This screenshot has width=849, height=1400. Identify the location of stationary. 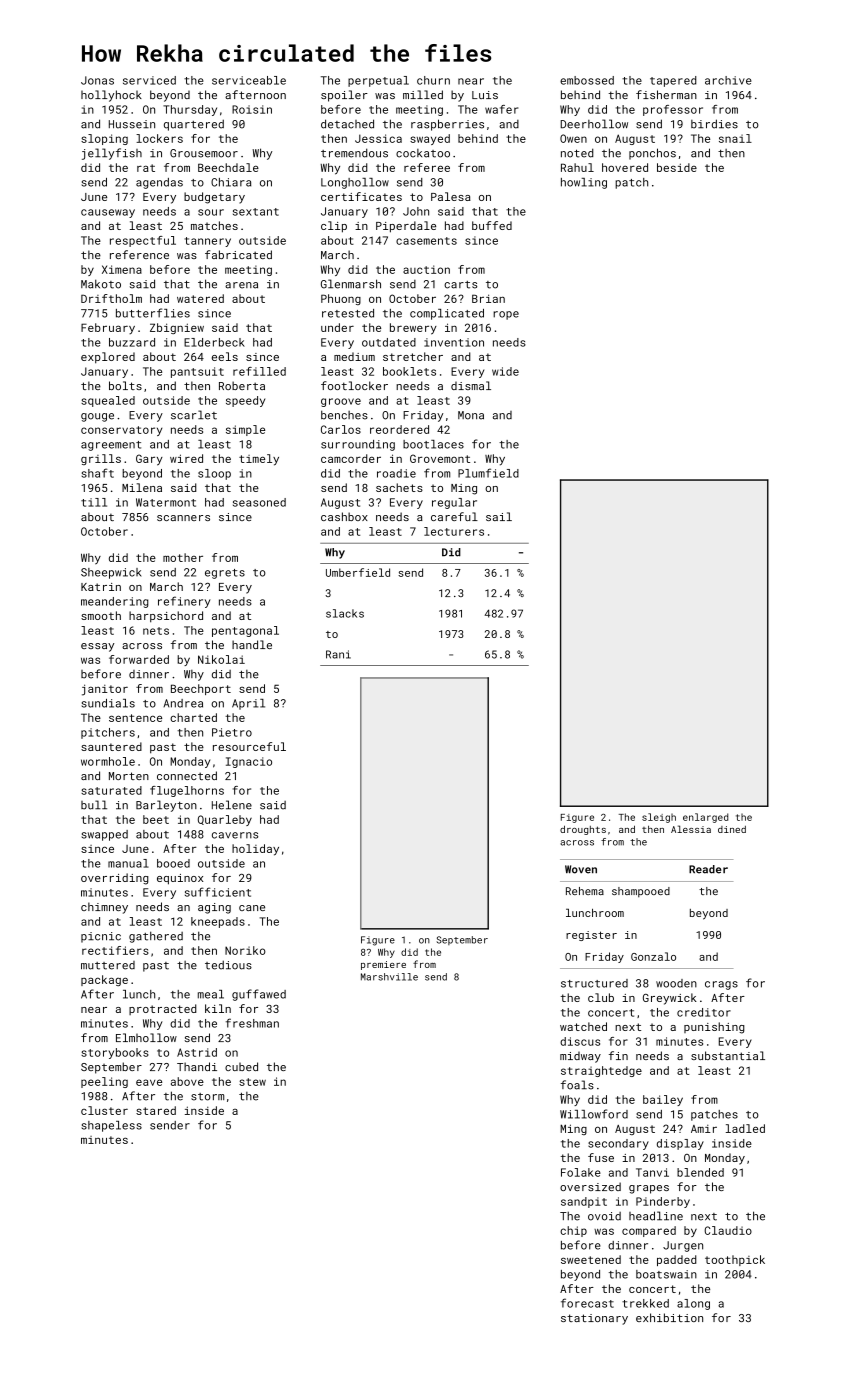
(594, 1319).
